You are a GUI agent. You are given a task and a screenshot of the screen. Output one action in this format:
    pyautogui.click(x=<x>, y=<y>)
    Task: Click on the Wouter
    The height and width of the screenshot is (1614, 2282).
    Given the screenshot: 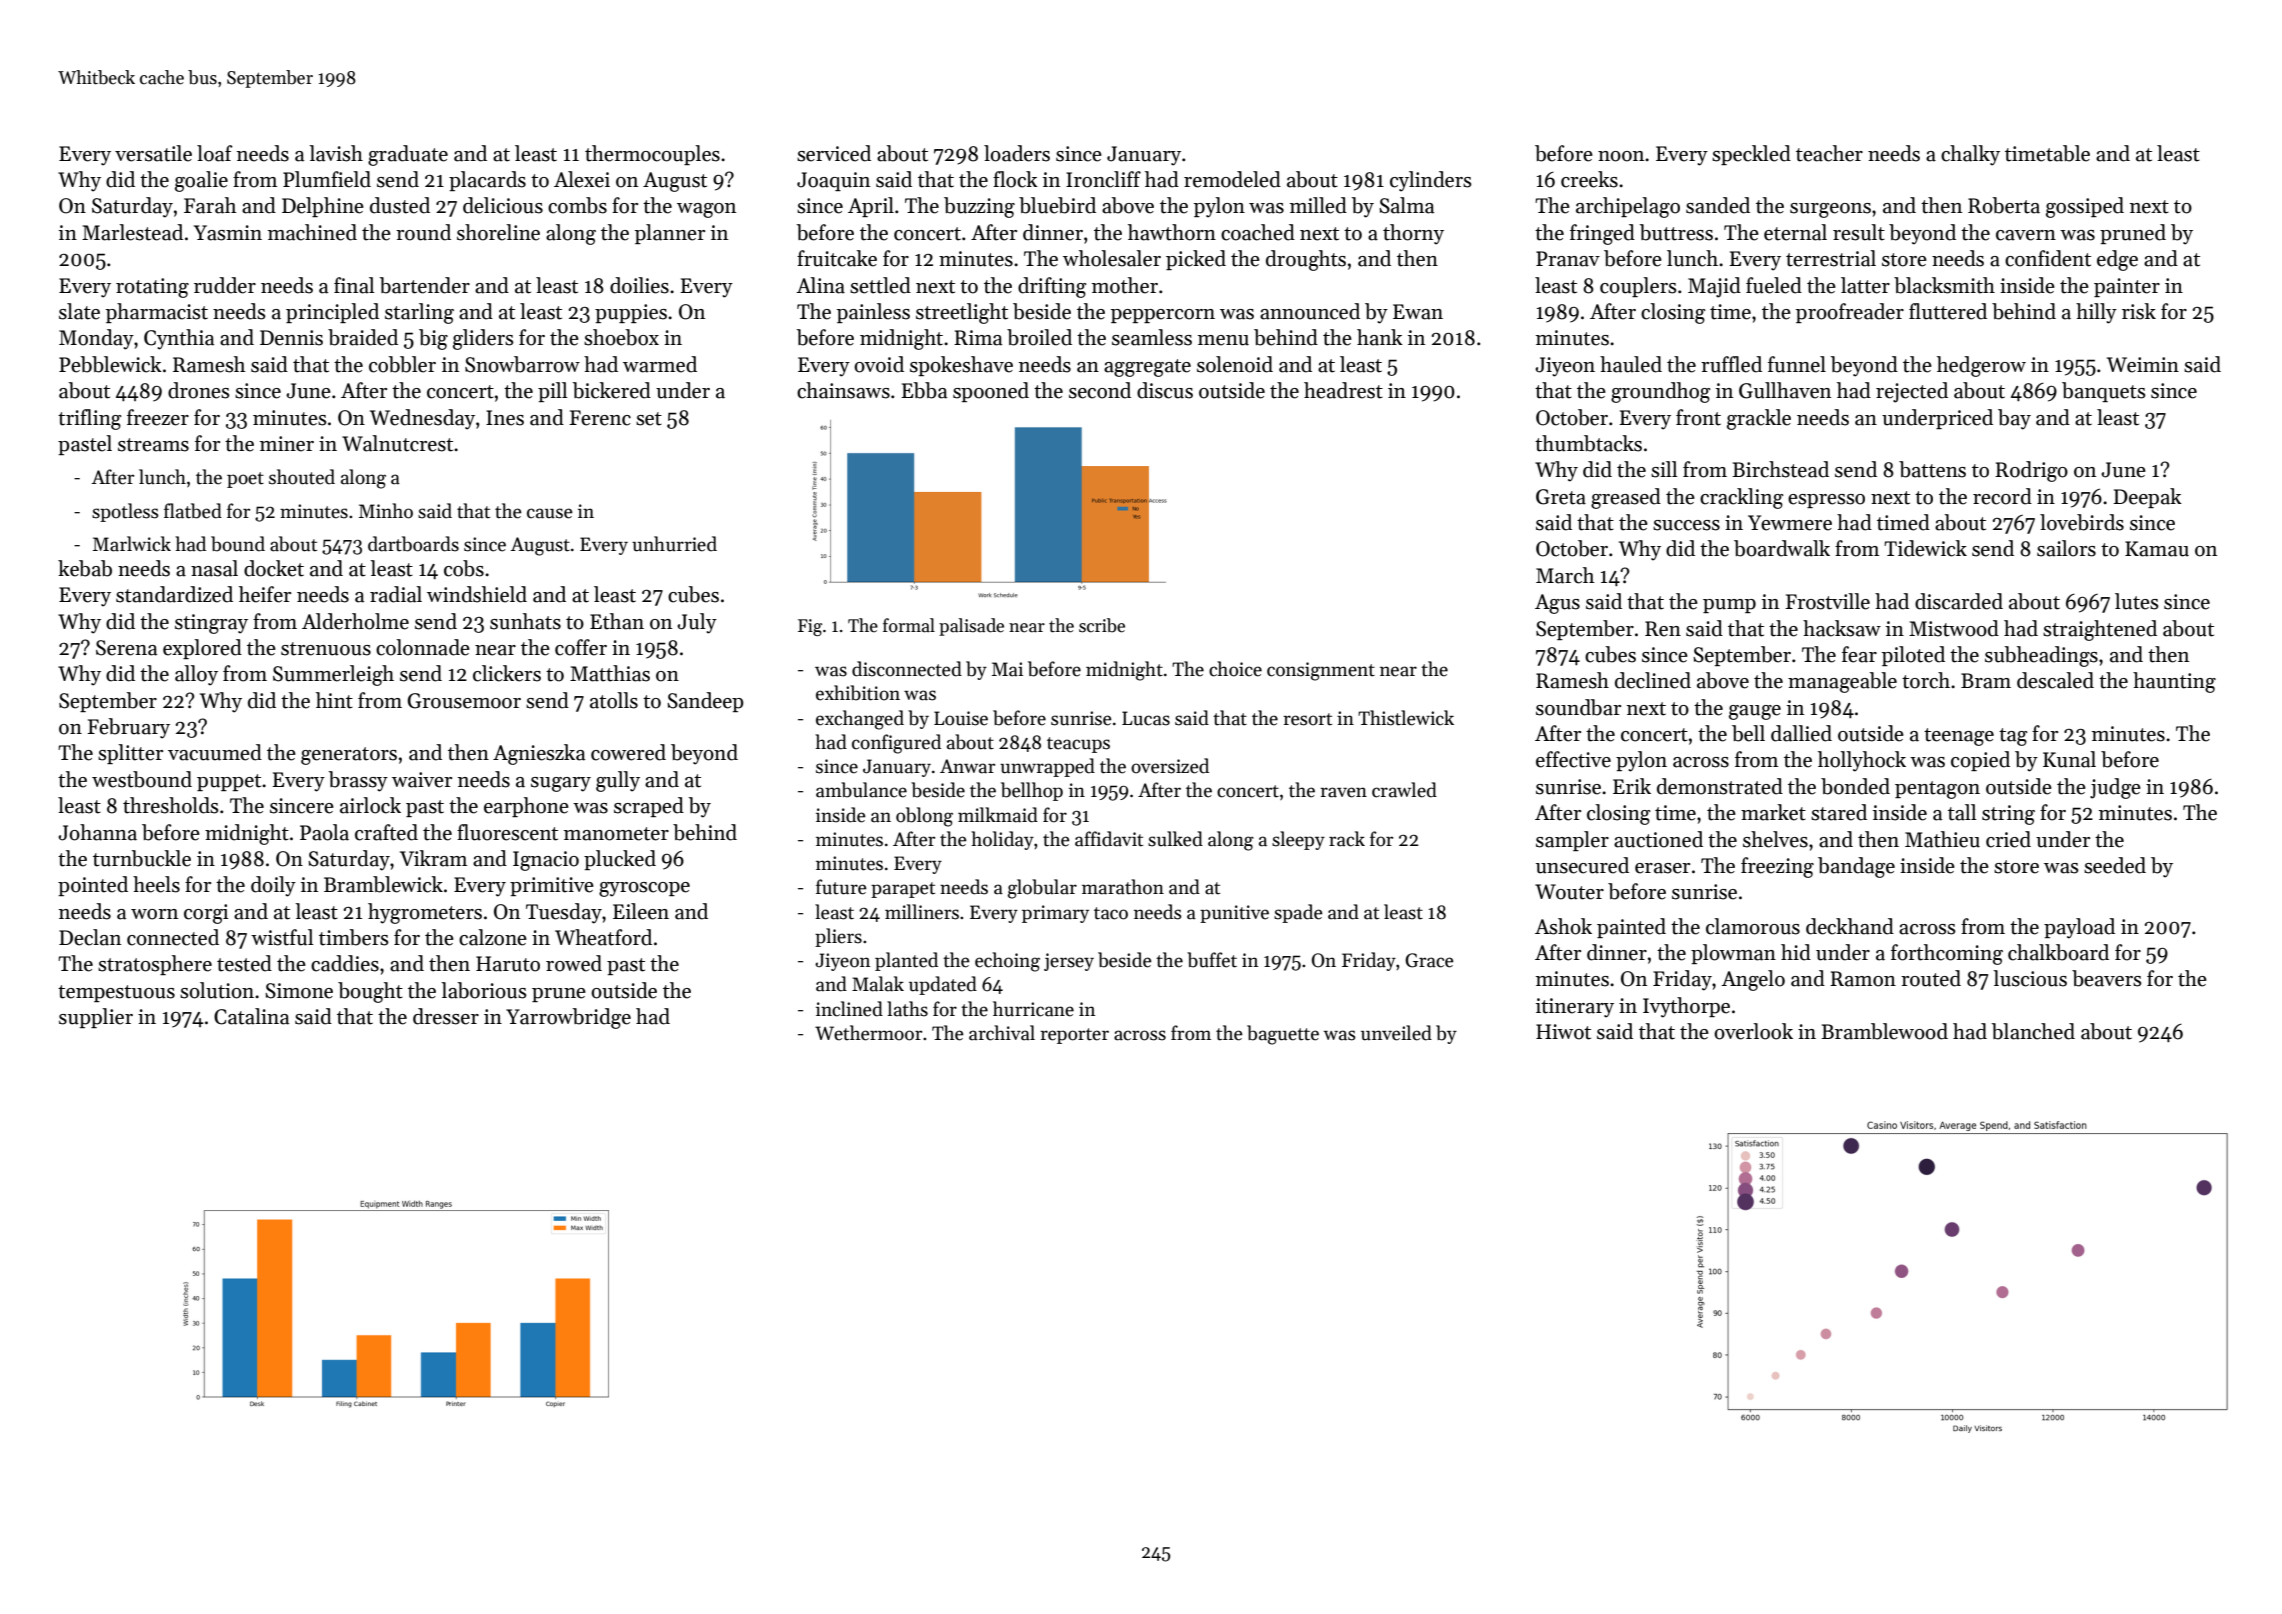 What is the action you would take?
    pyautogui.click(x=1569, y=892)
